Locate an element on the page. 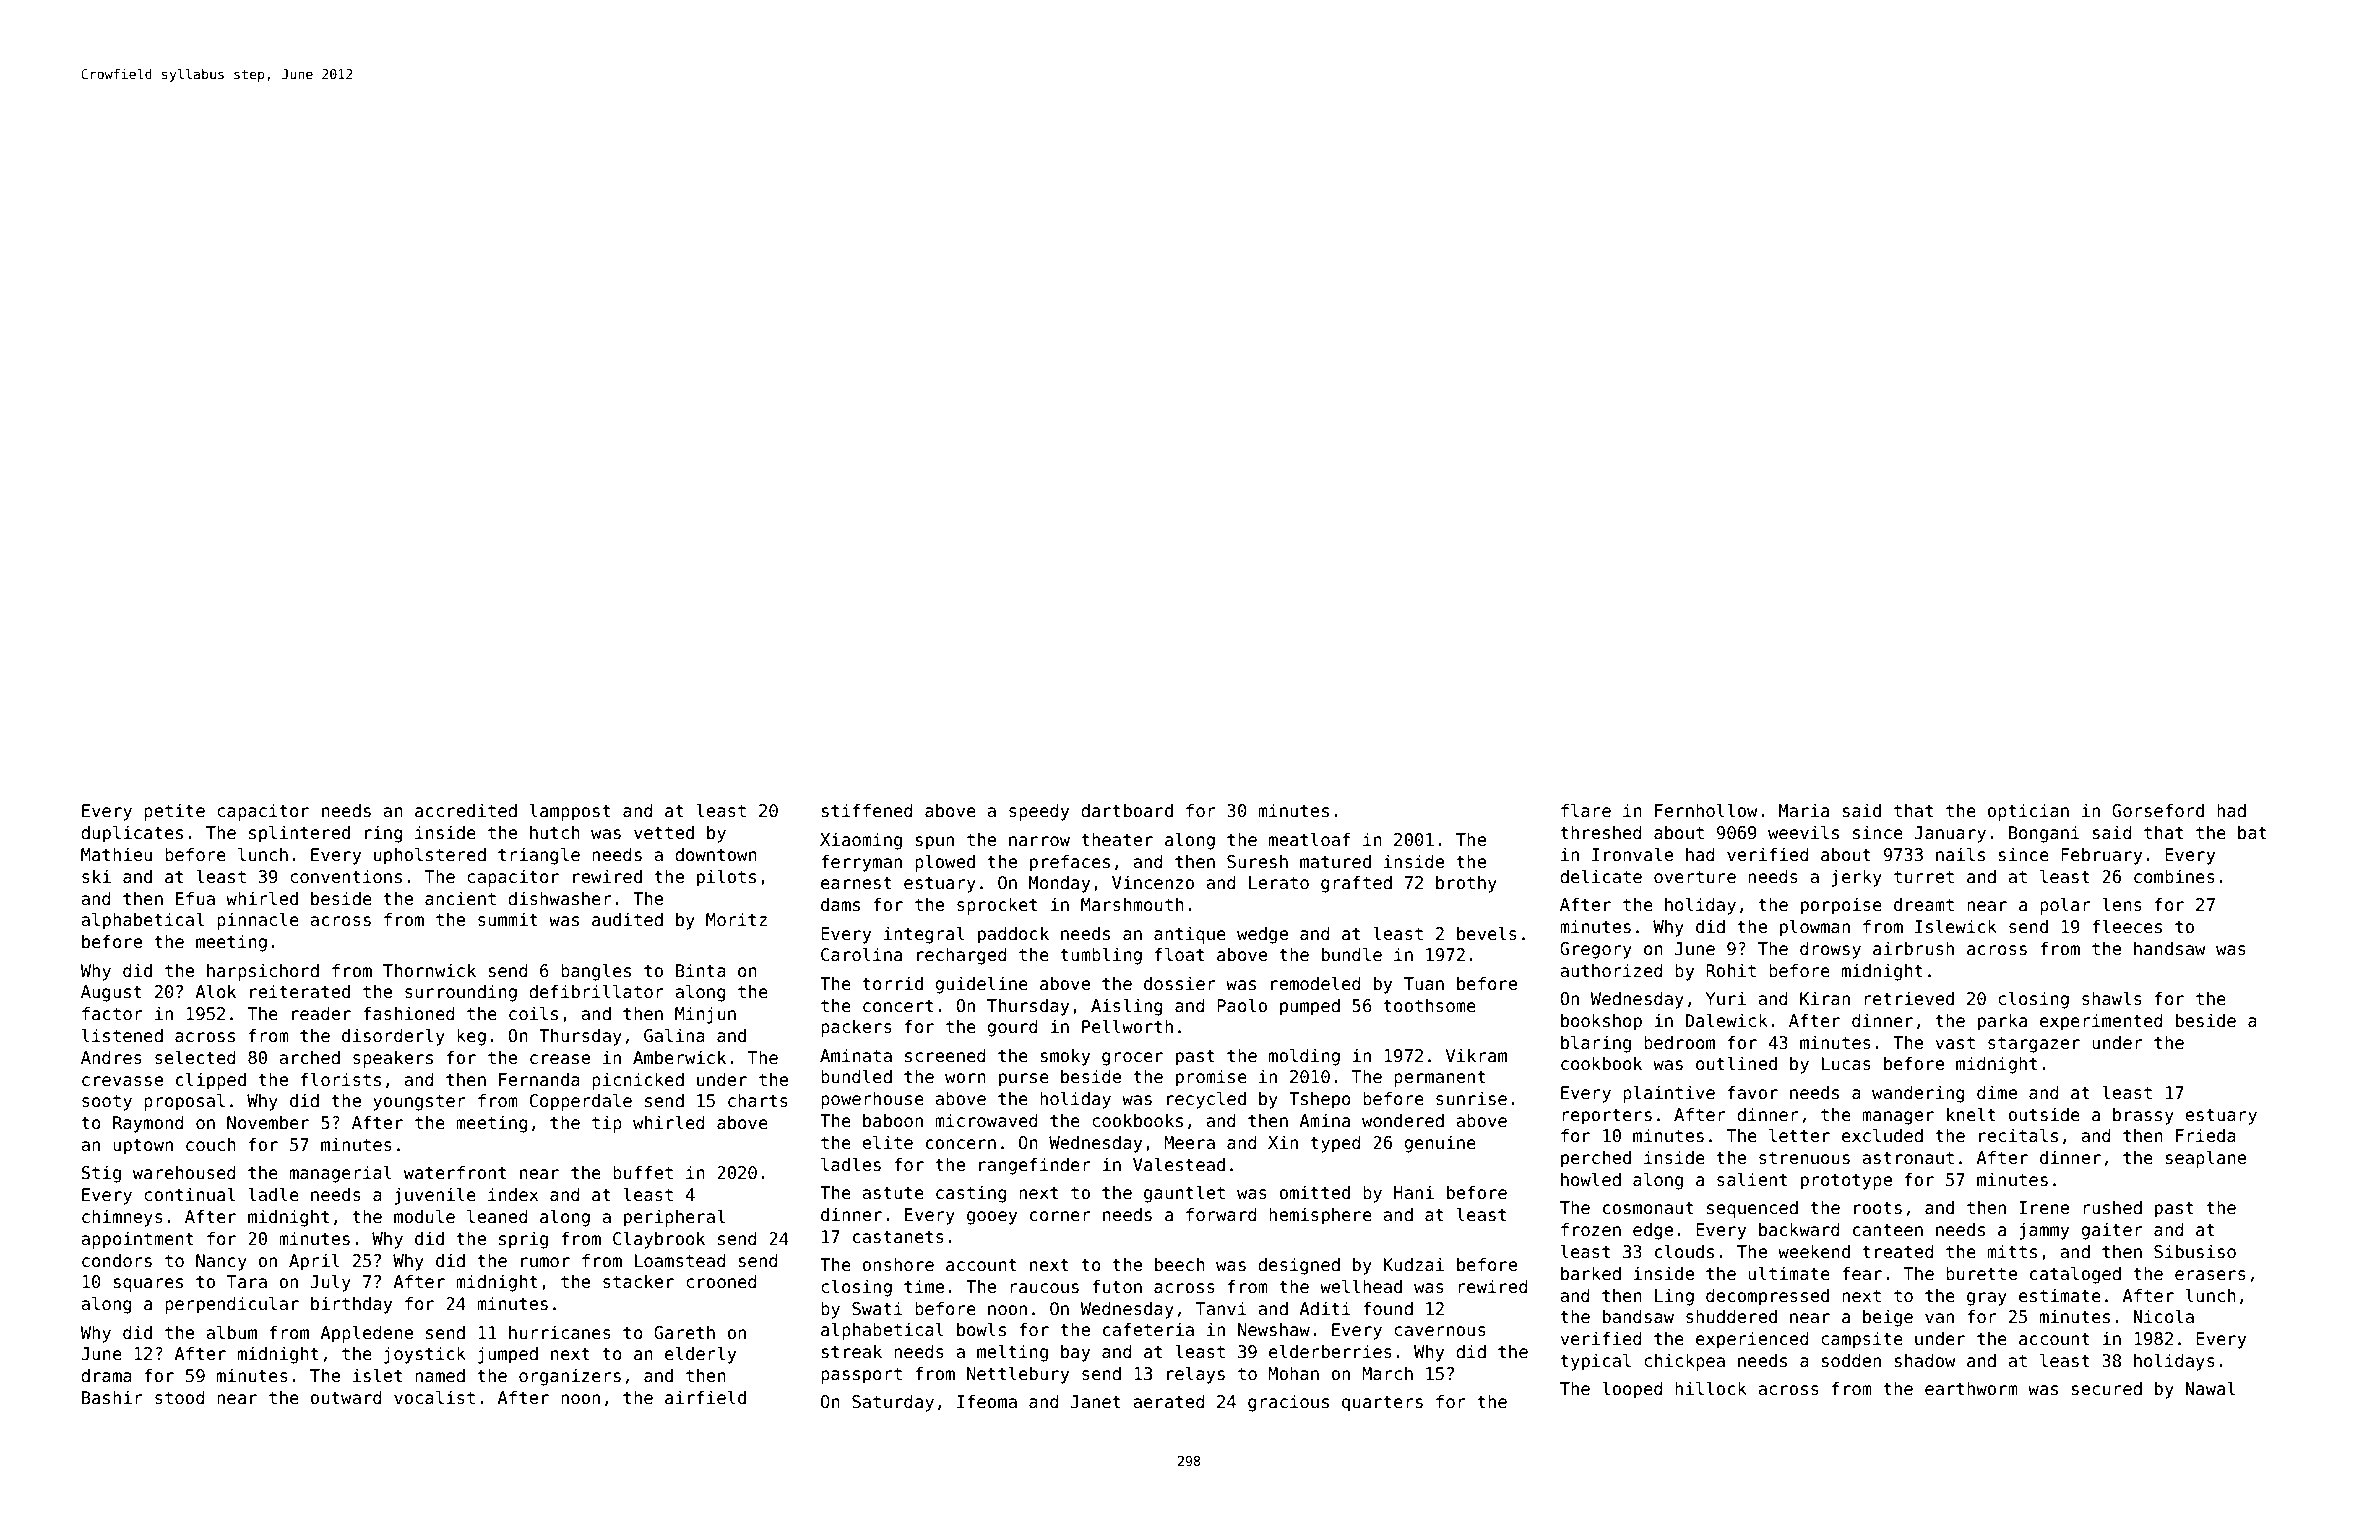 The image size is (2354, 1523). appointment is located at coordinates (137, 1240).
